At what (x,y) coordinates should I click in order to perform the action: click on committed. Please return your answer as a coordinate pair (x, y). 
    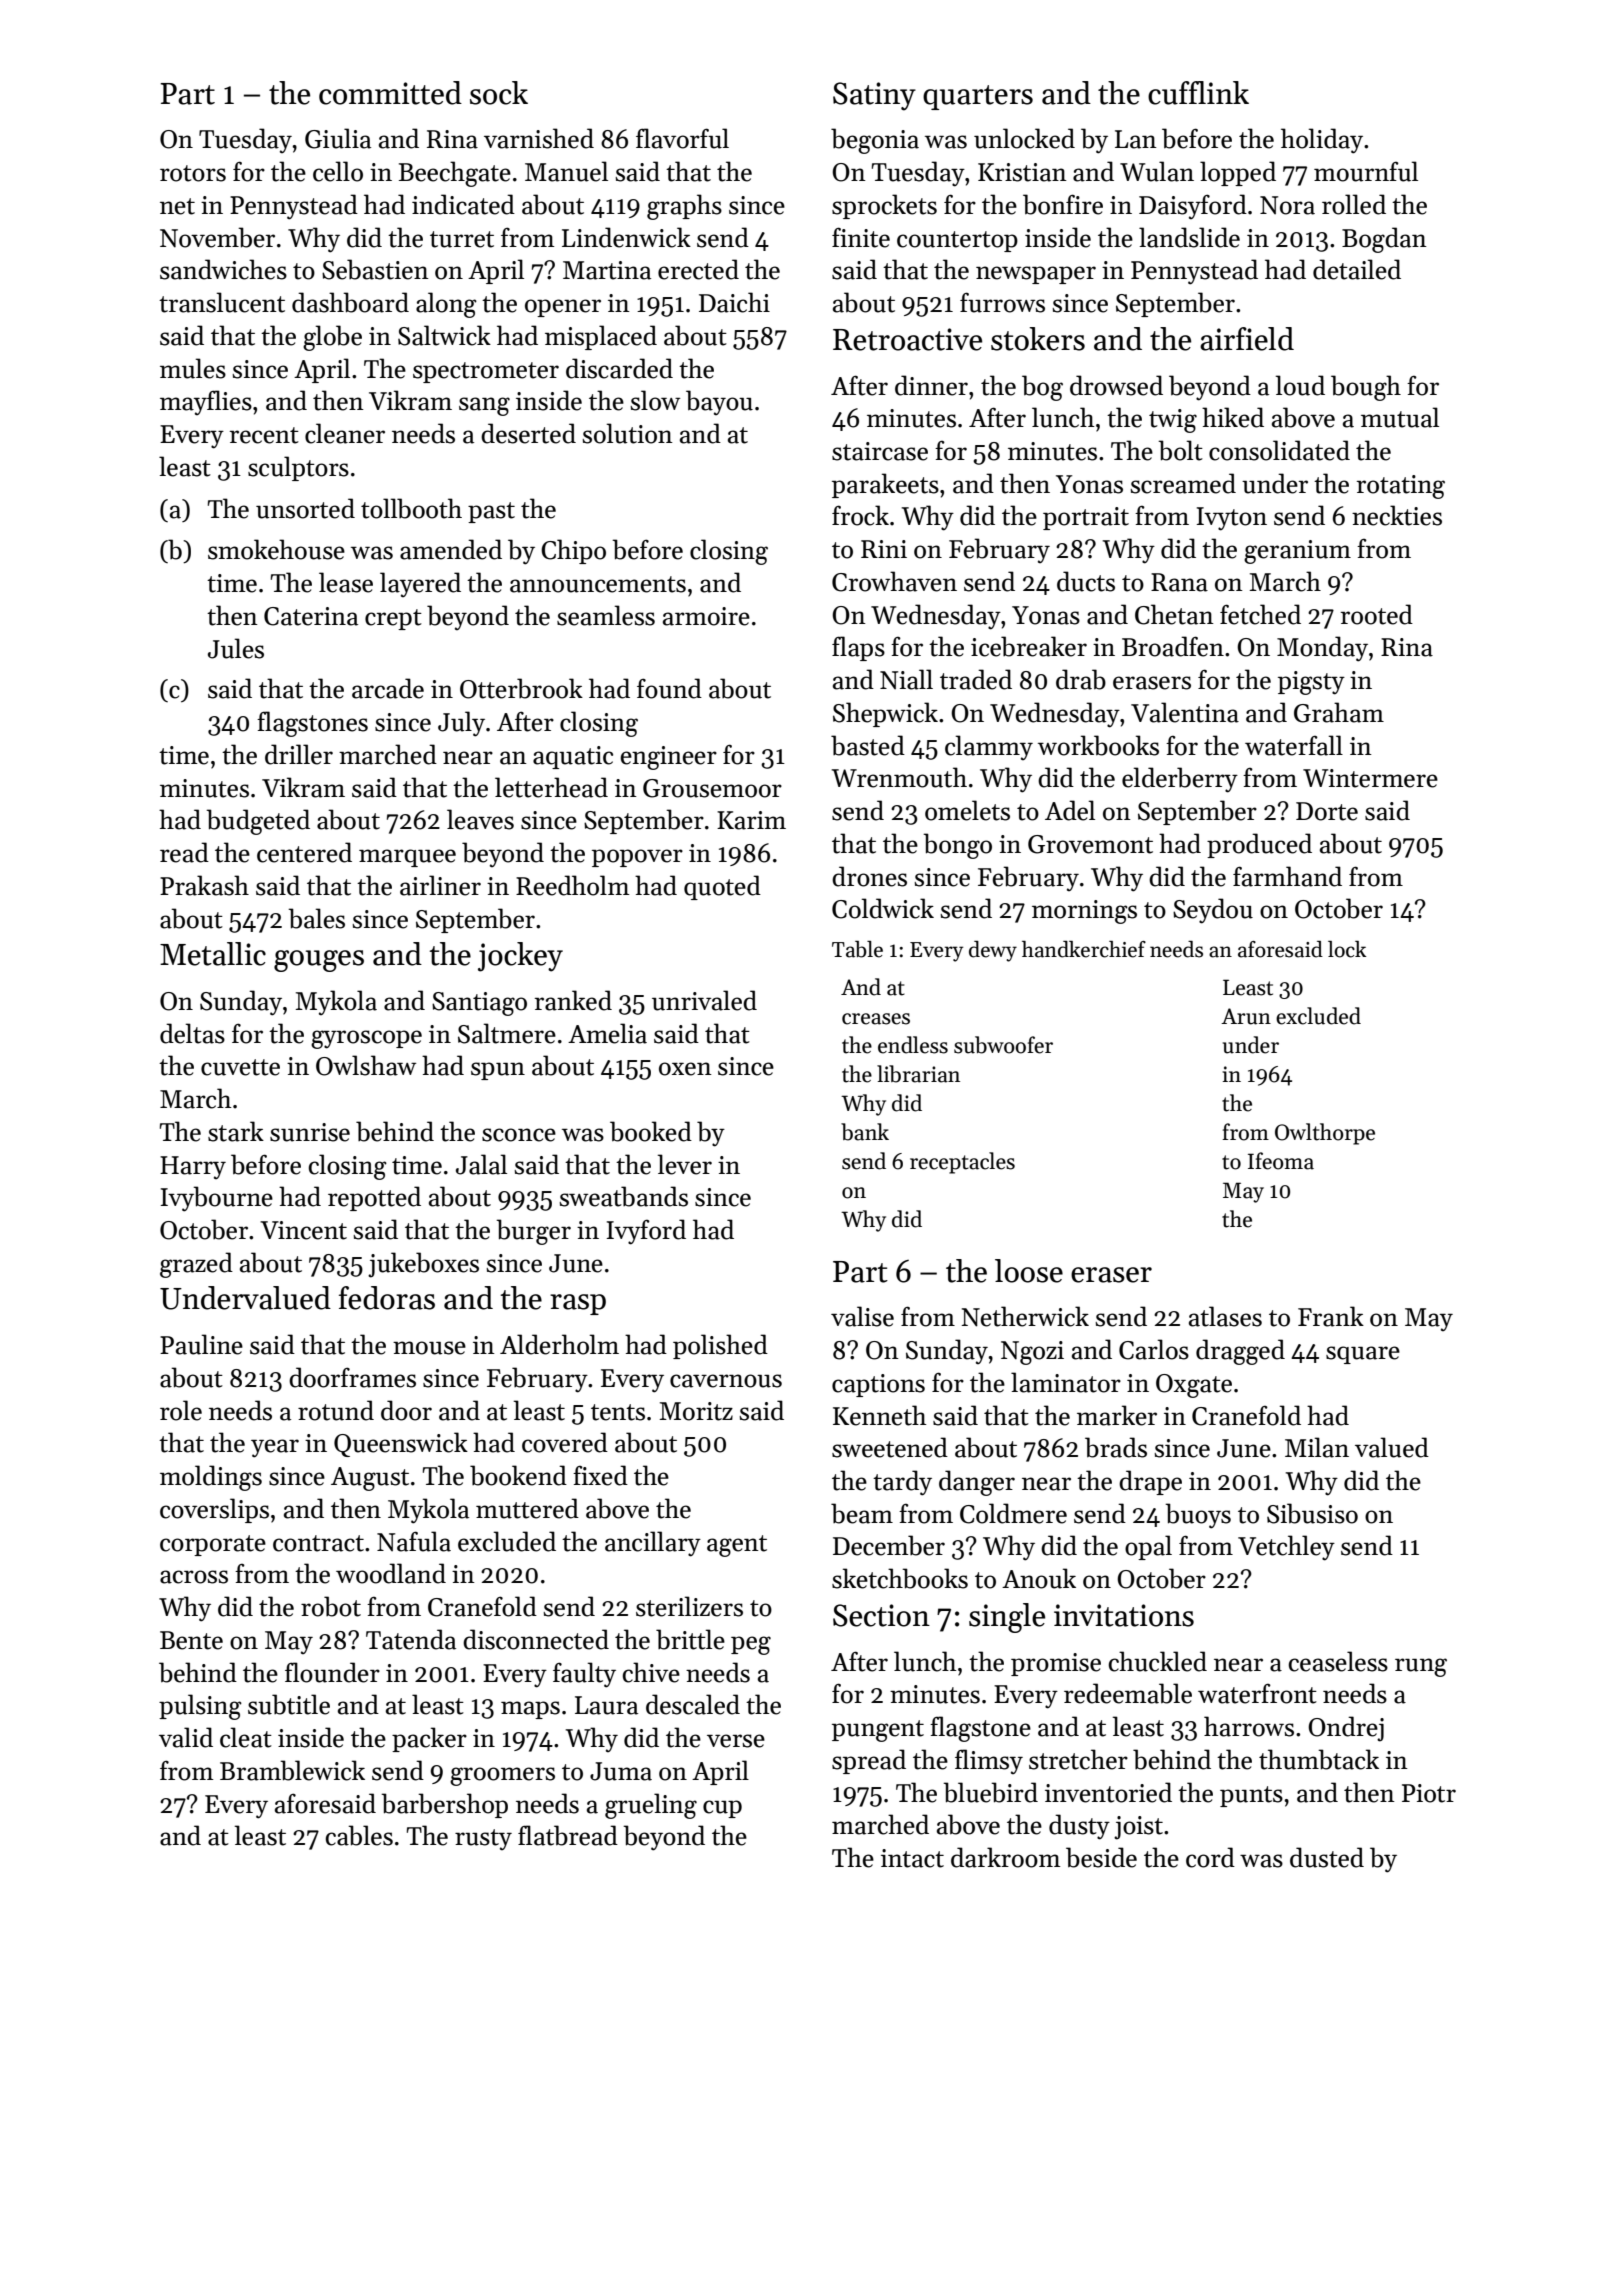
    Looking at the image, I should click on (390, 93).
